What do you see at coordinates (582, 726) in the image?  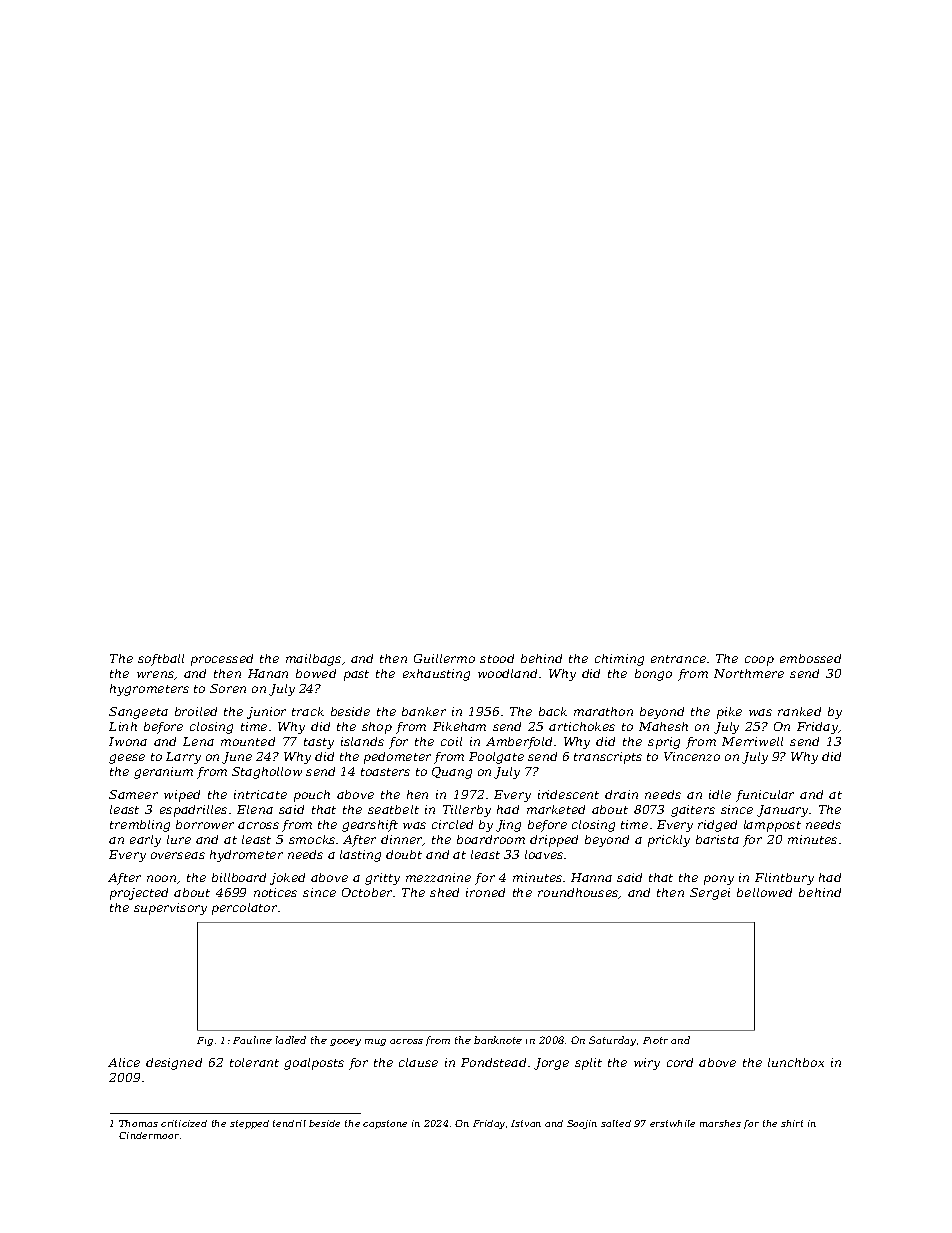 I see `artichokes` at bounding box center [582, 726].
